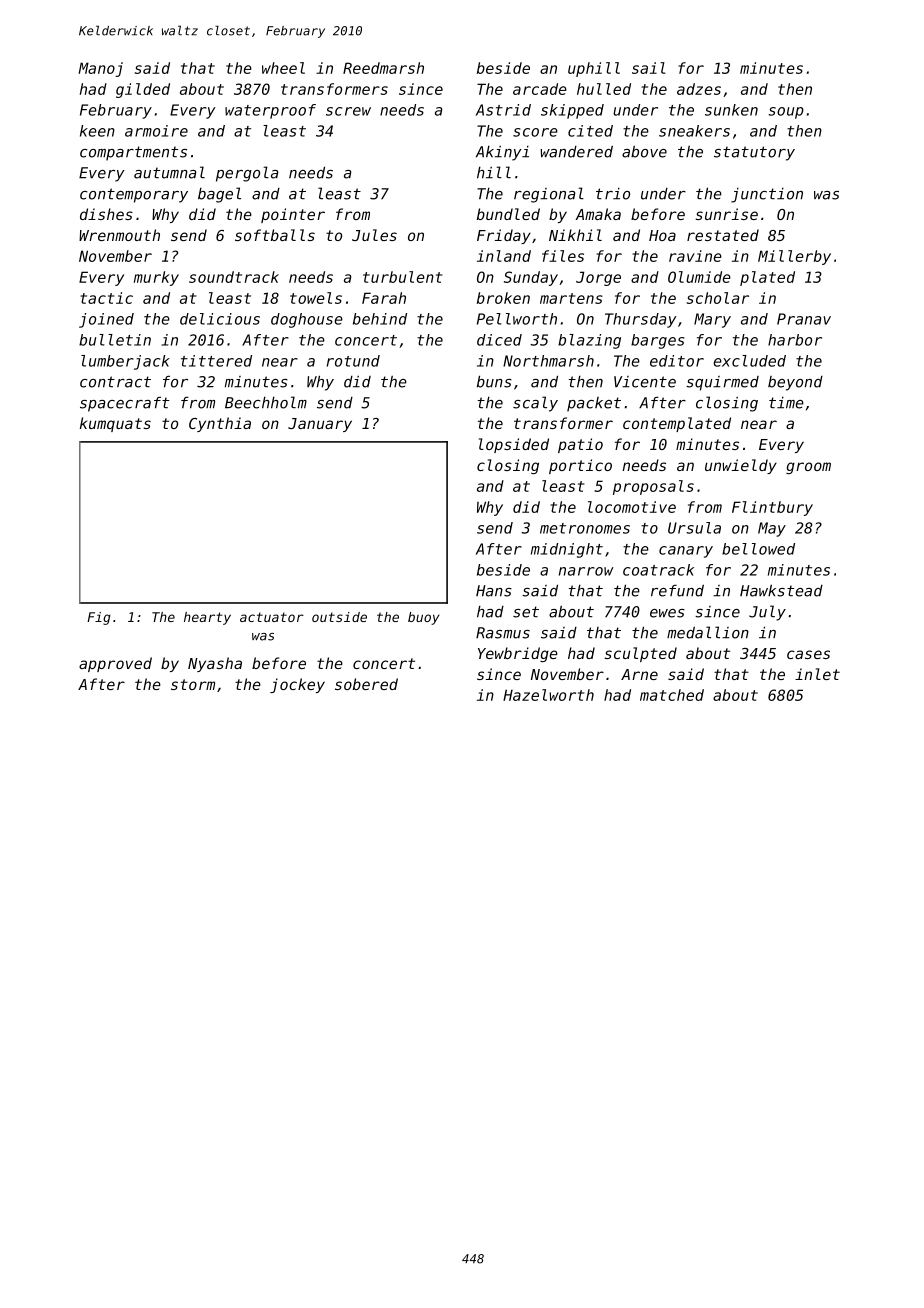  What do you see at coordinates (234, 277) in the document?
I see `soundtrack` at bounding box center [234, 277].
